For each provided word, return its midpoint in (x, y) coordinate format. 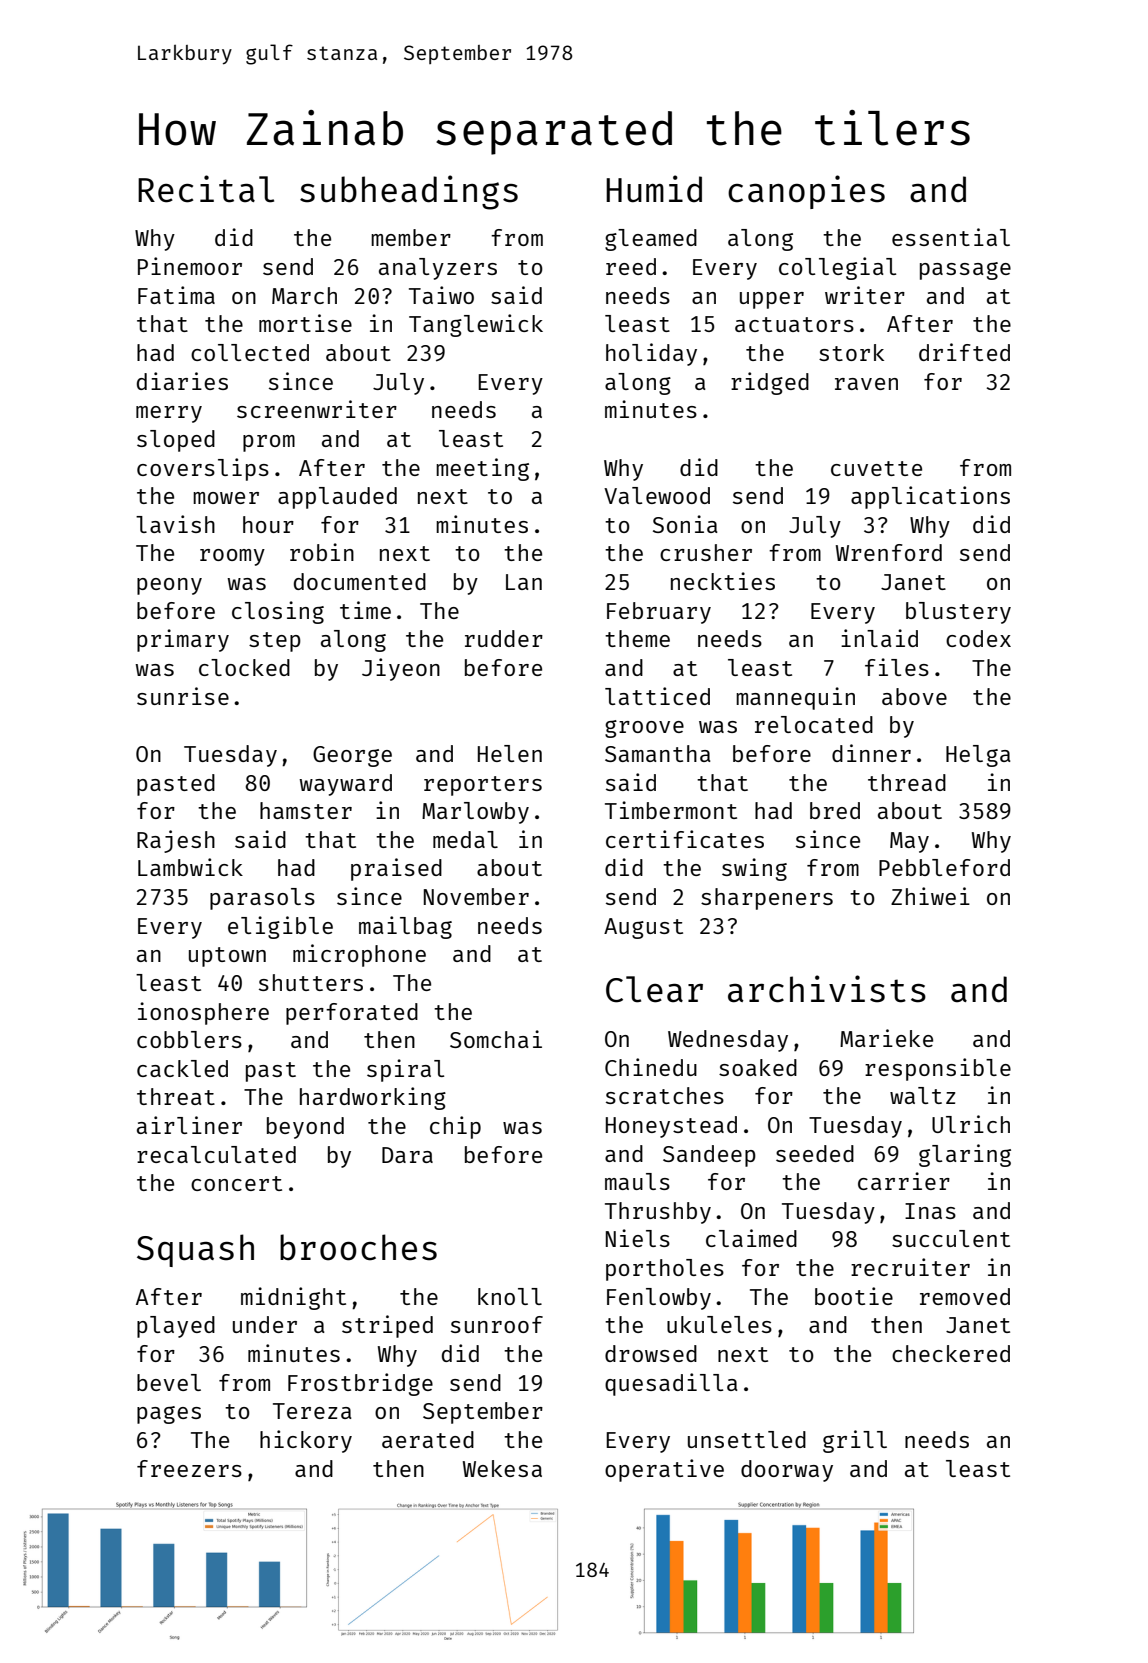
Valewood (657, 495)
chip (455, 1127)
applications (930, 497)
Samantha (658, 753)
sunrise (183, 696)
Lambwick (190, 867)
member (411, 237)
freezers (189, 1468)
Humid (654, 189)
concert (236, 1183)
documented (360, 581)
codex (978, 638)
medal (465, 839)
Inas (930, 1211)
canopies (806, 192)
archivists (827, 989)
